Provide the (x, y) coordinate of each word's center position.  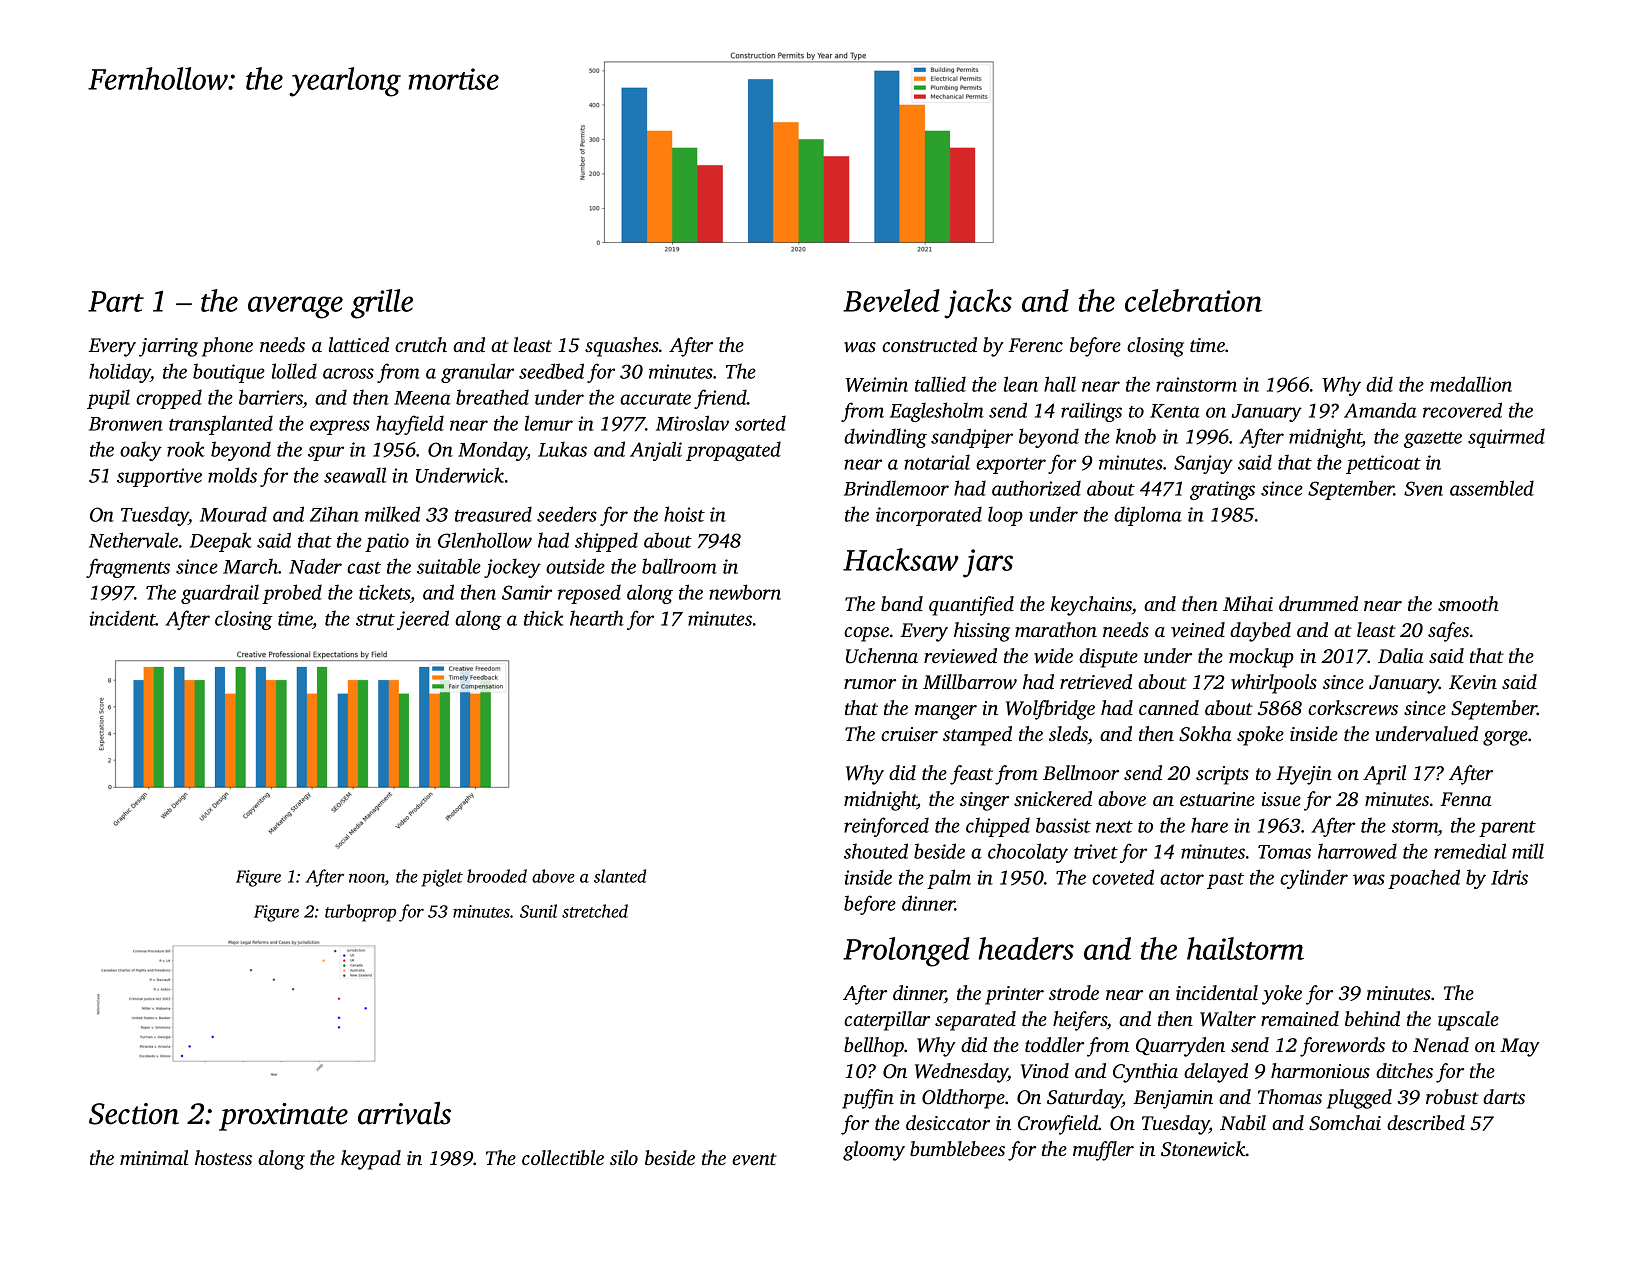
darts (1504, 1096)
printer (1014, 995)
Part (116, 301)
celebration (1193, 300)
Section (134, 1114)
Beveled (891, 300)
